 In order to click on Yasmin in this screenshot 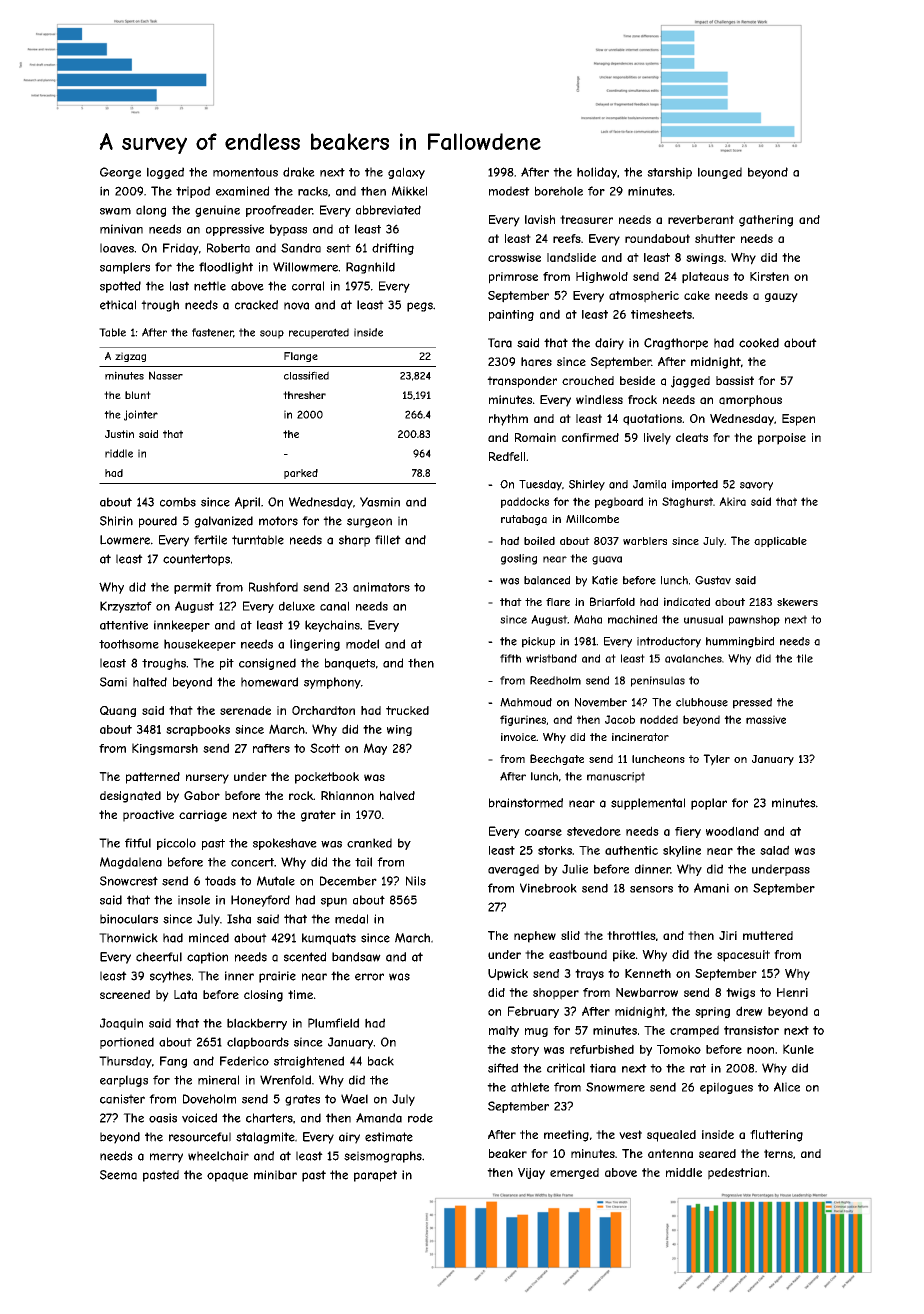, I will do `click(380, 502)`.
